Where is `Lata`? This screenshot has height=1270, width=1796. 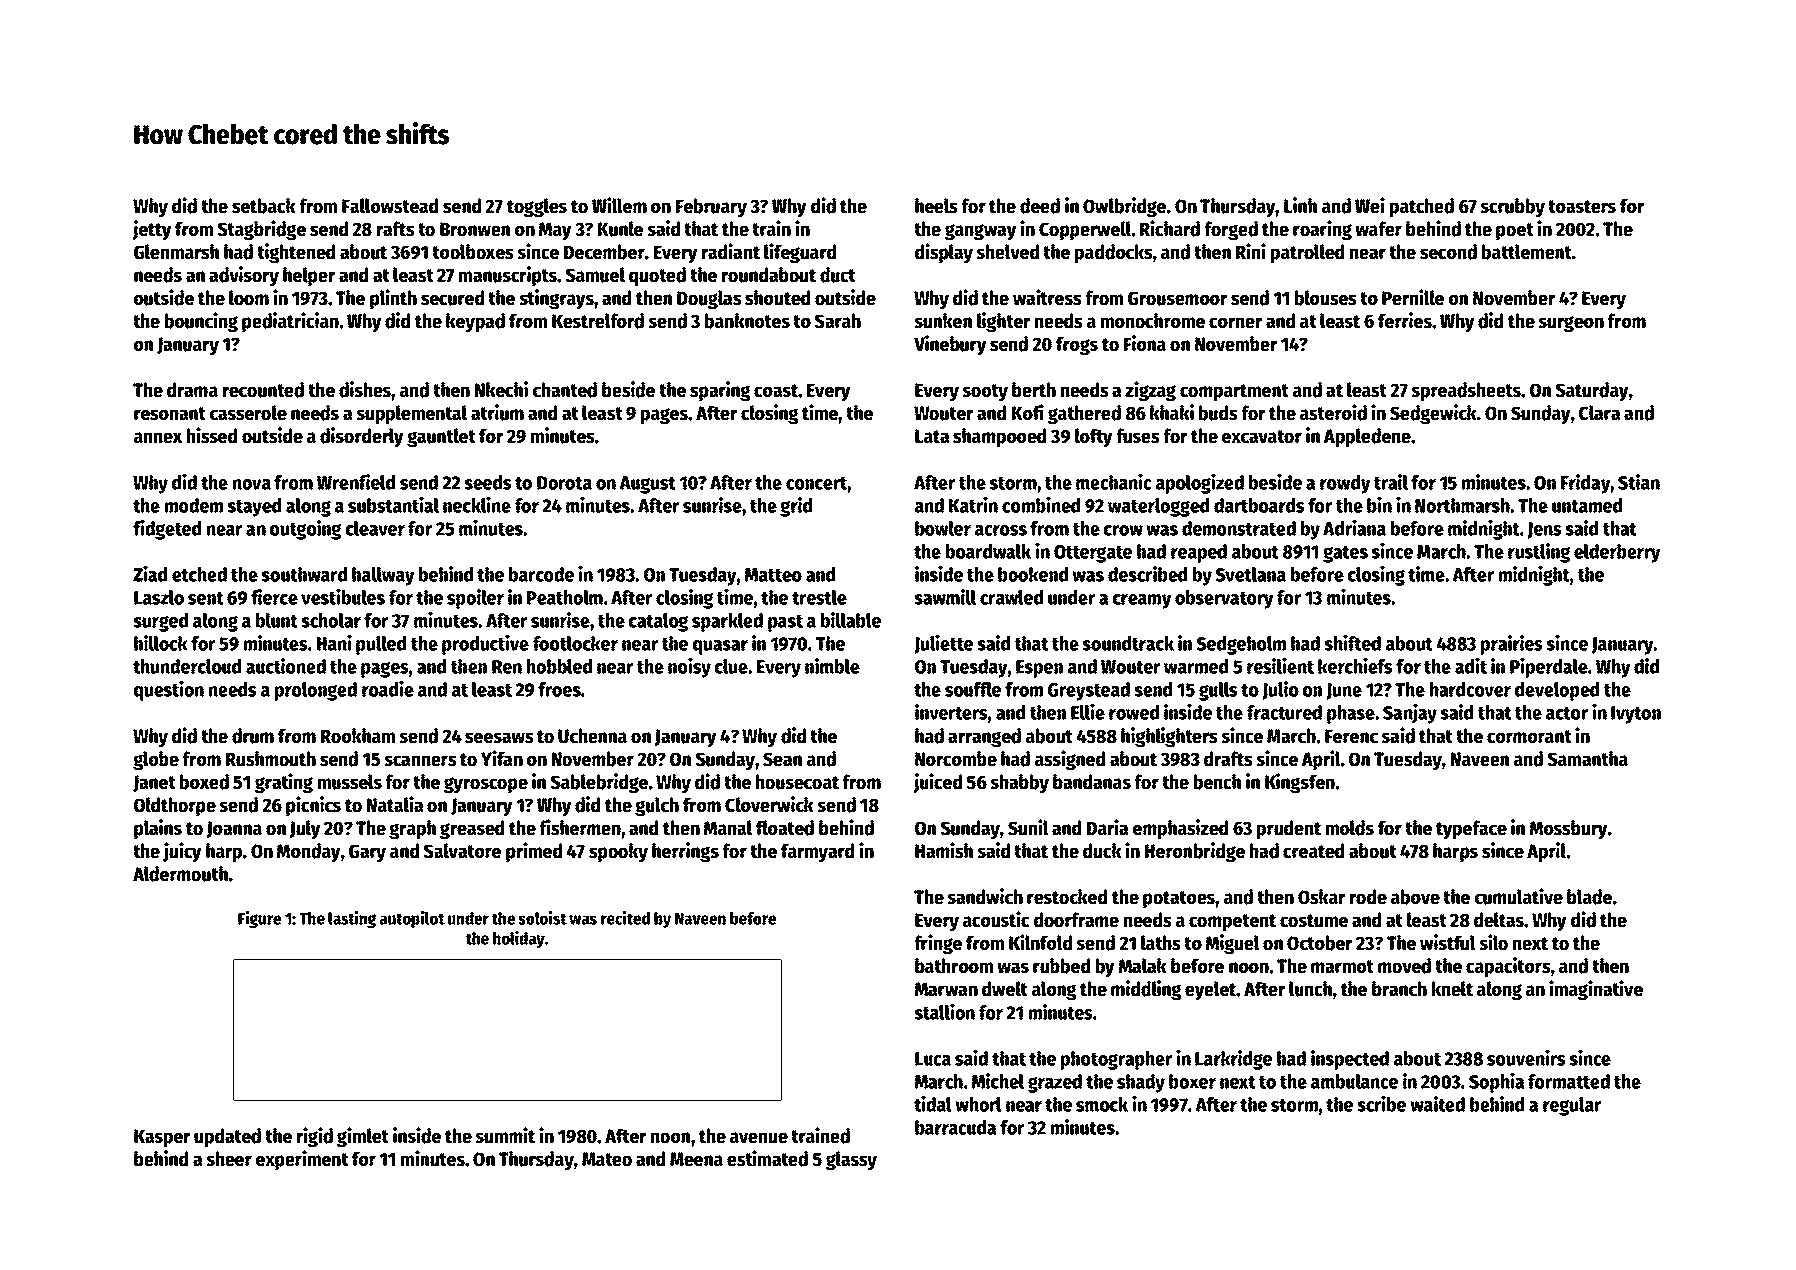 Lata is located at coordinates (932, 436).
